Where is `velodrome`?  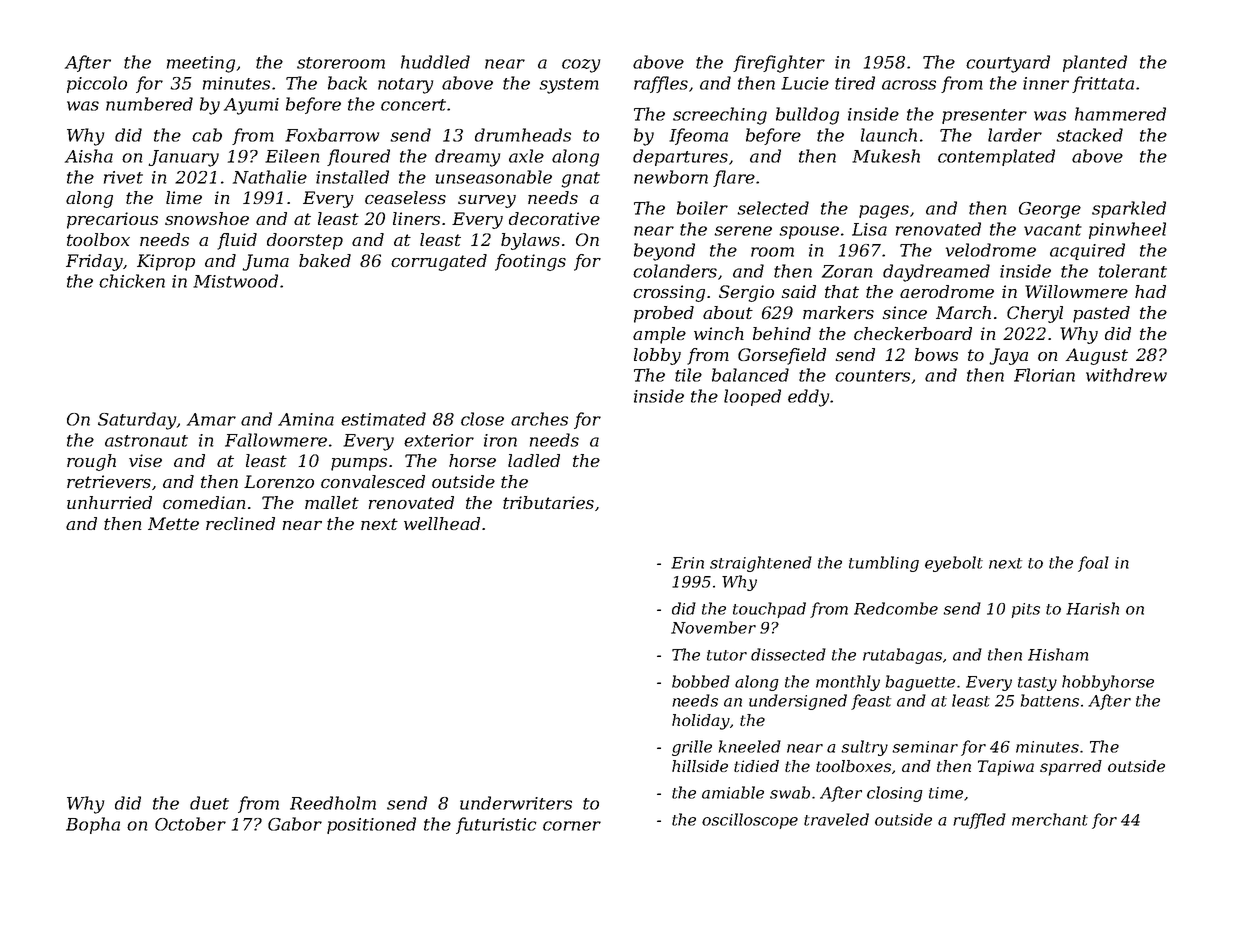
velodrome is located at coordinates (991, 250).
